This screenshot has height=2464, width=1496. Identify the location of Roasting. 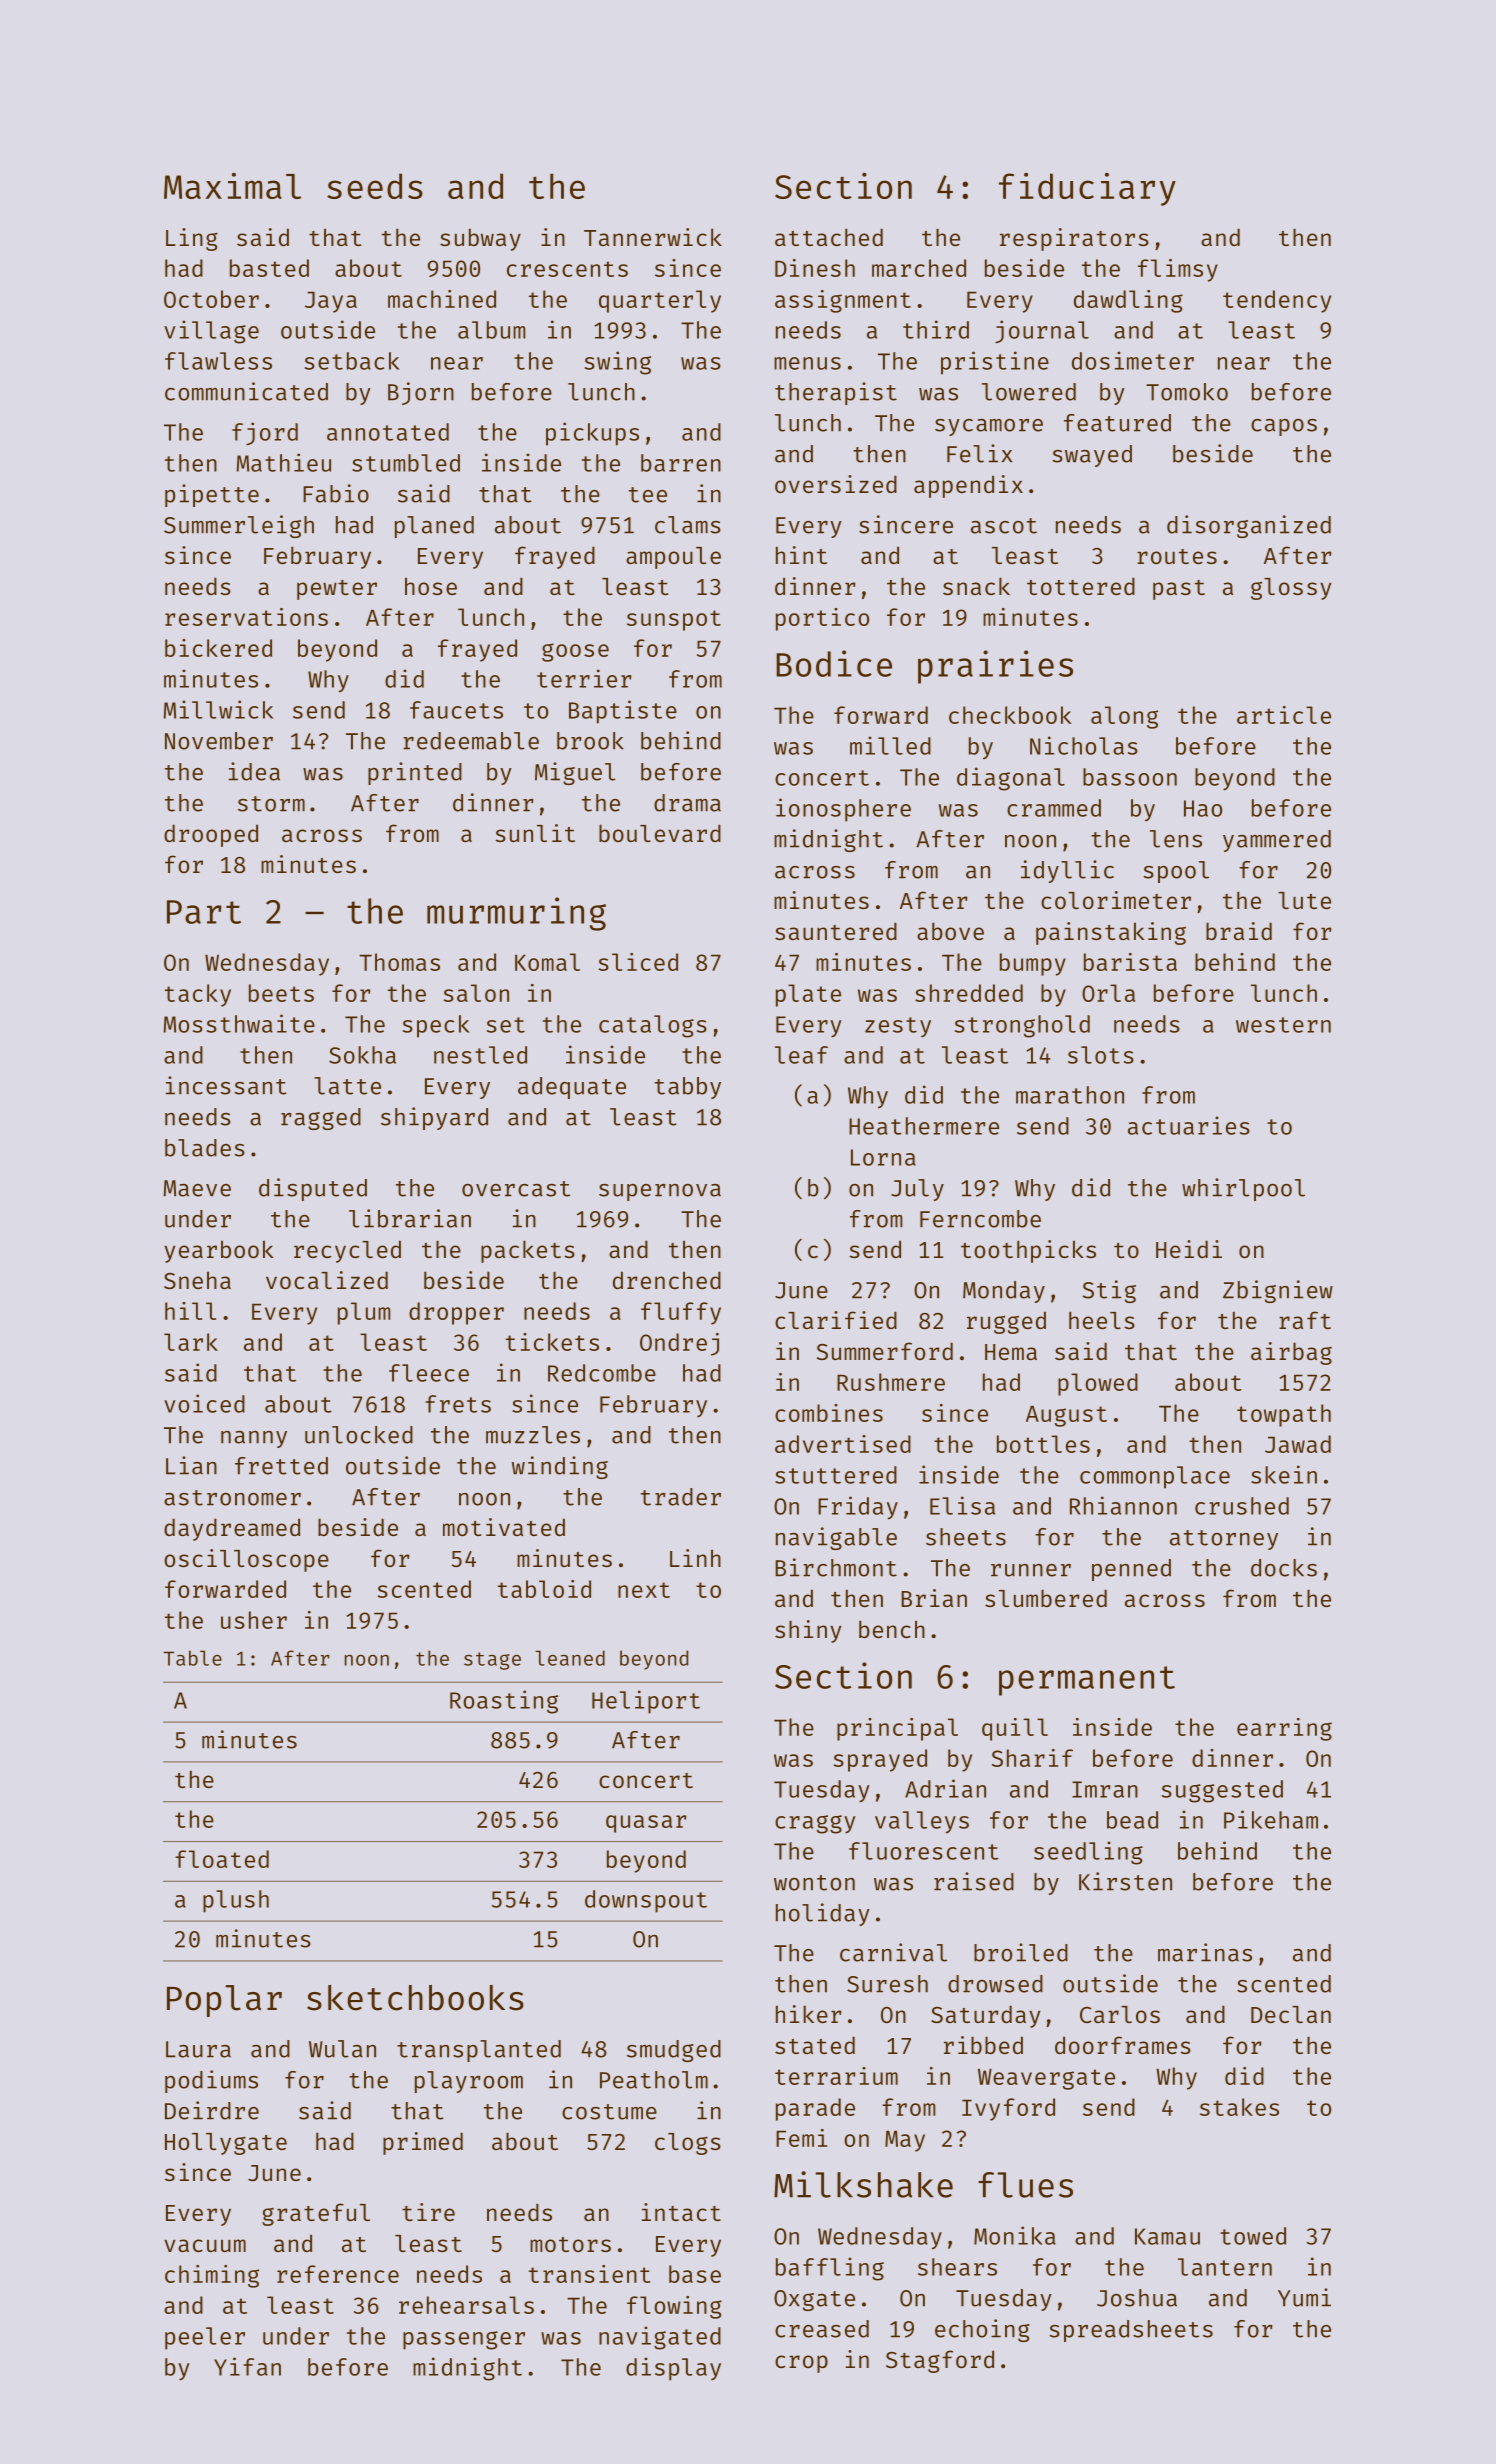
(504, 1702).
